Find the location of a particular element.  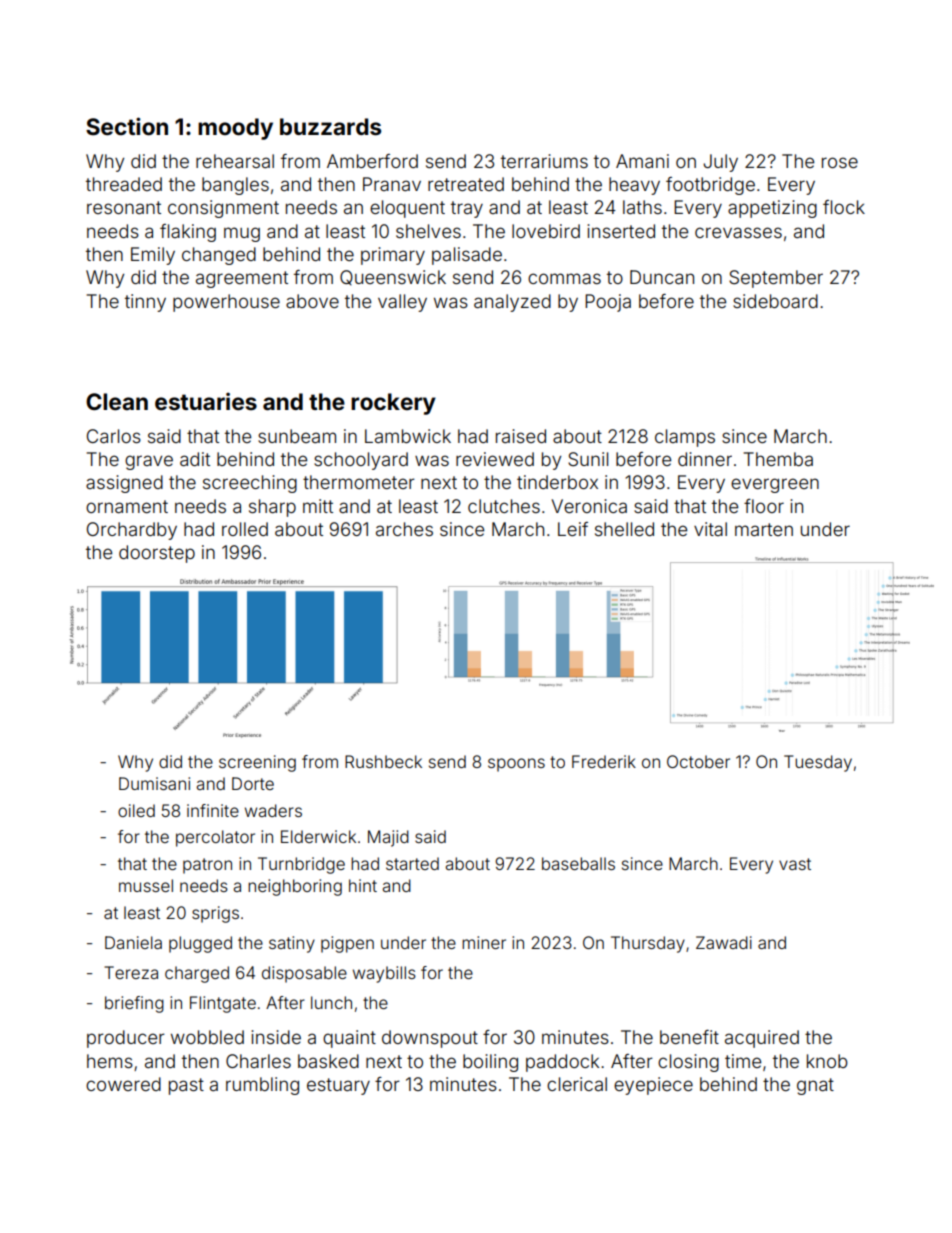

rumbling is located at coordinates (262, 1086).
